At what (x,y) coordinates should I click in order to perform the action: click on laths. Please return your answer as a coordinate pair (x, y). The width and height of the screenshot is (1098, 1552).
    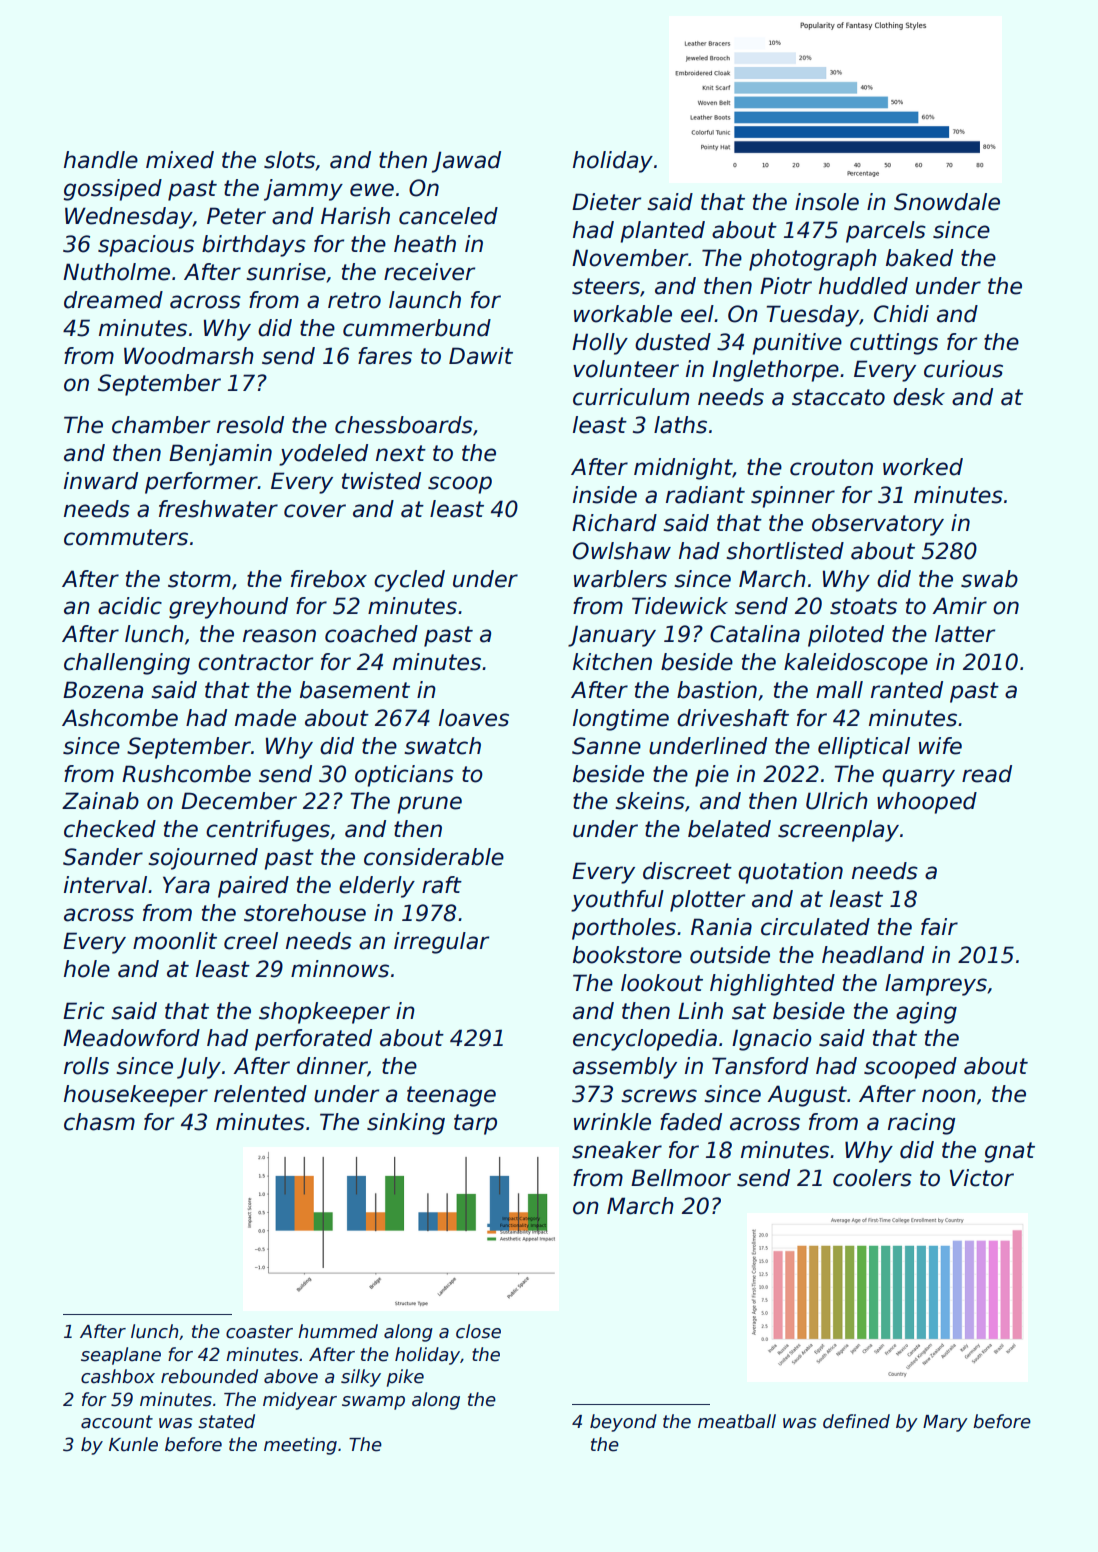
    Looking at the image, I should click on (680, 425).
